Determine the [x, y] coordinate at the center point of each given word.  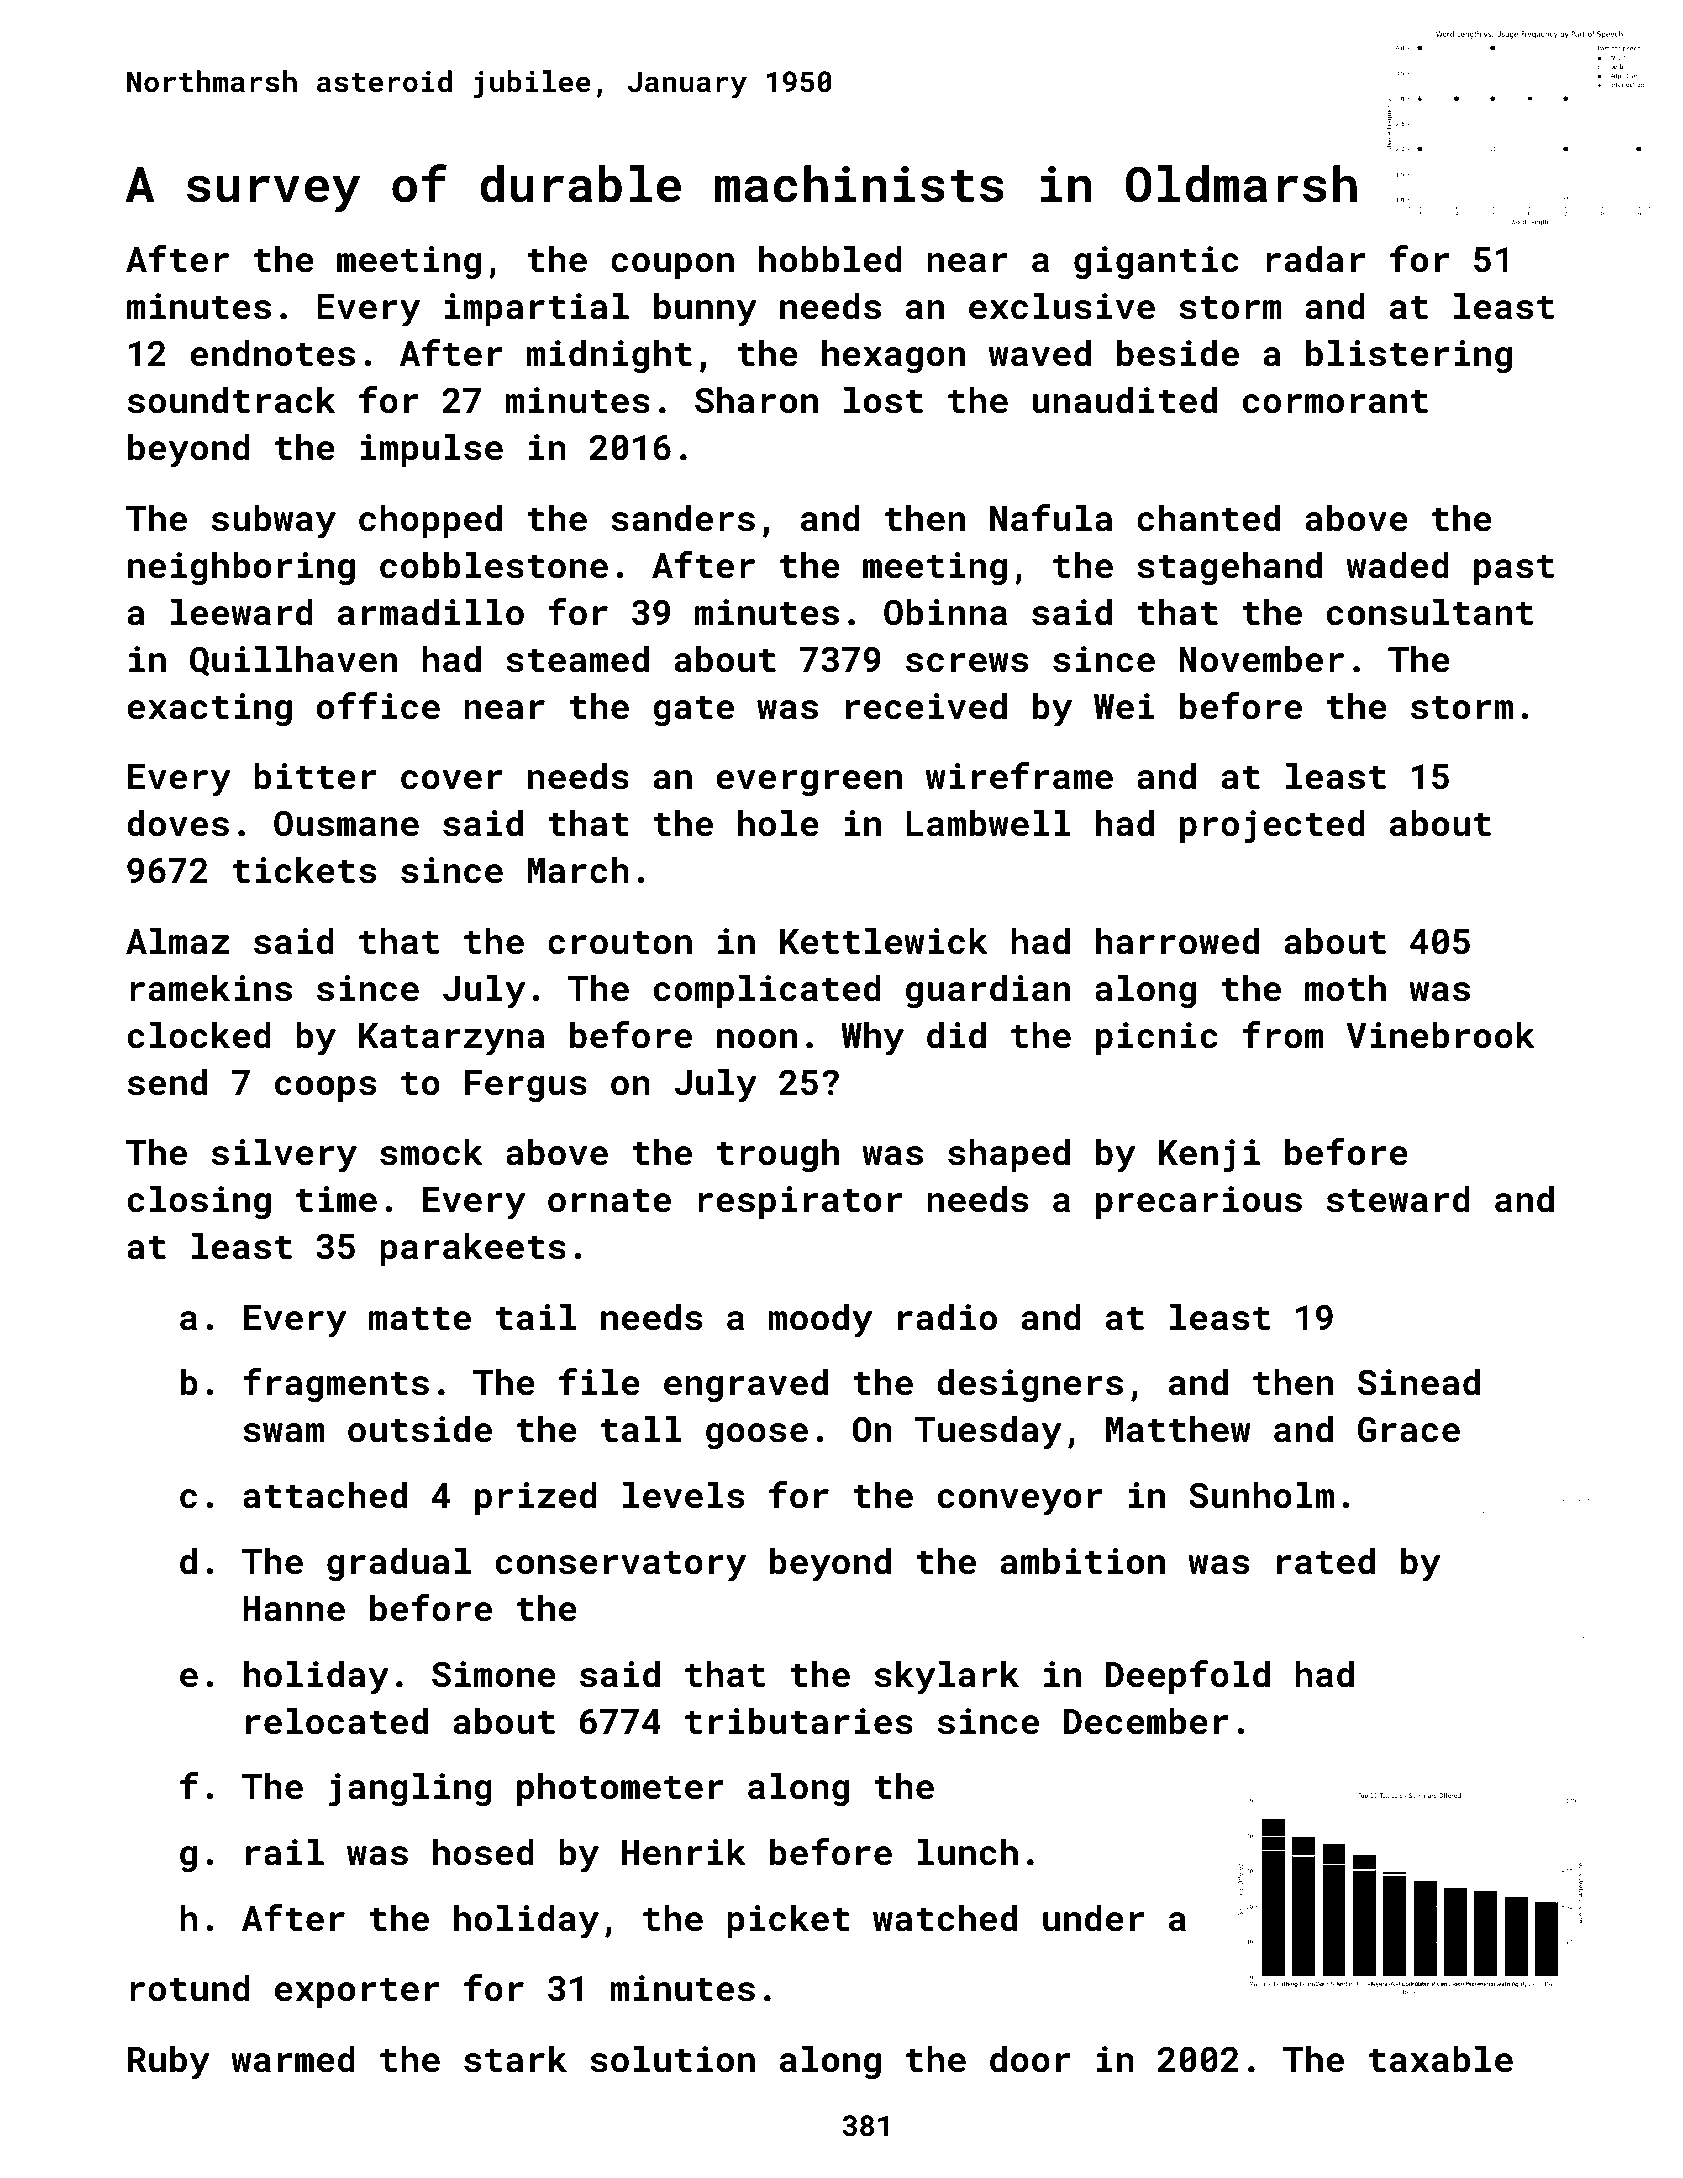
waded [1397, 565]
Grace [1409, 1430]
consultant [1430, 612]
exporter [357, 1993]
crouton [620, 943]
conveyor [1020, 1502]
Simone [494, 1674]
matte [420, 1319]
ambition [1083, 1561]
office [378, 706]
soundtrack [231, 400]
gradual [399, 1564]
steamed [577, 659]
